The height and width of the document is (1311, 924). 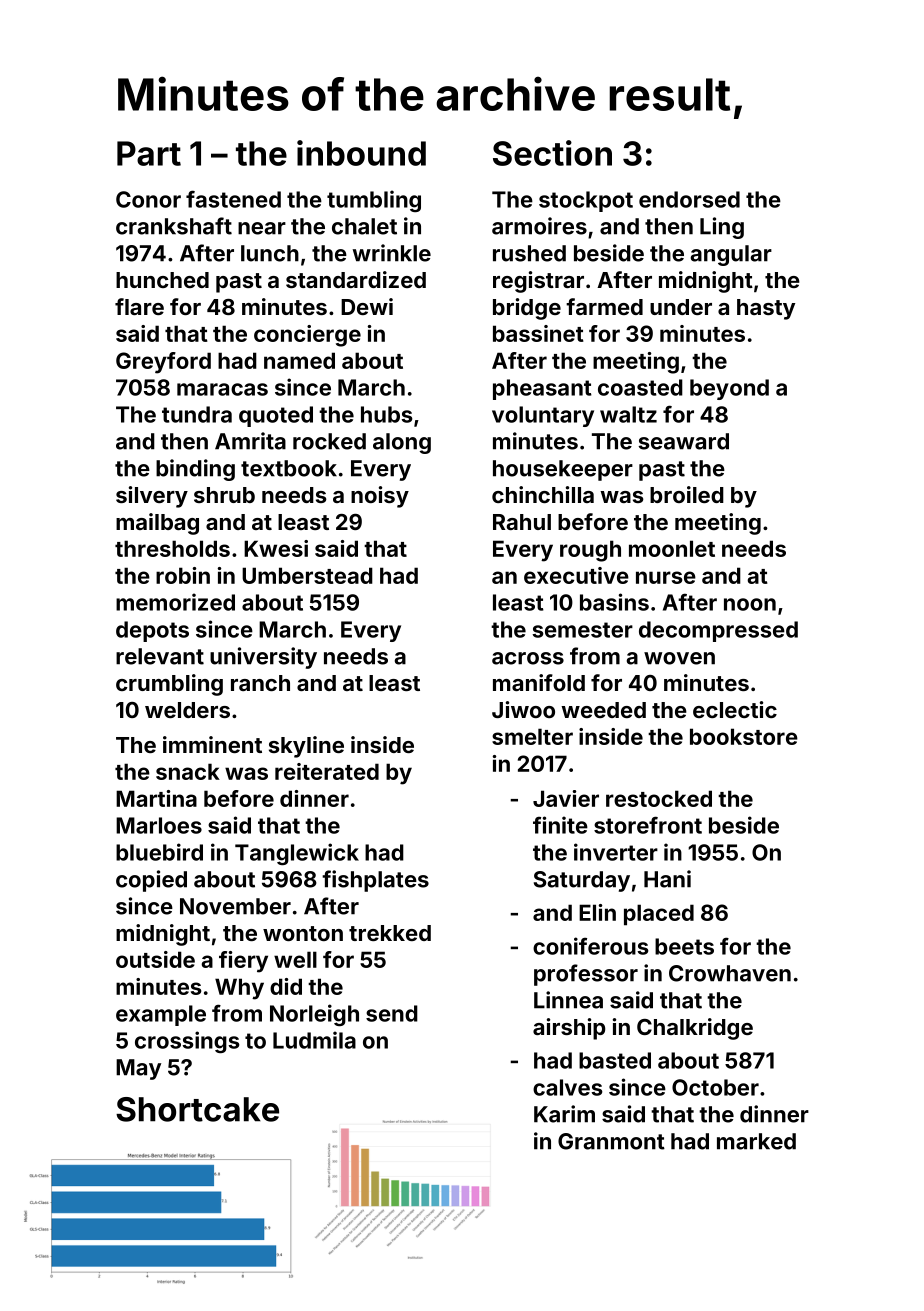 What do you see at coordinates (552, 153) in the document?
I see `Section` at bounding box center [552, 153].
